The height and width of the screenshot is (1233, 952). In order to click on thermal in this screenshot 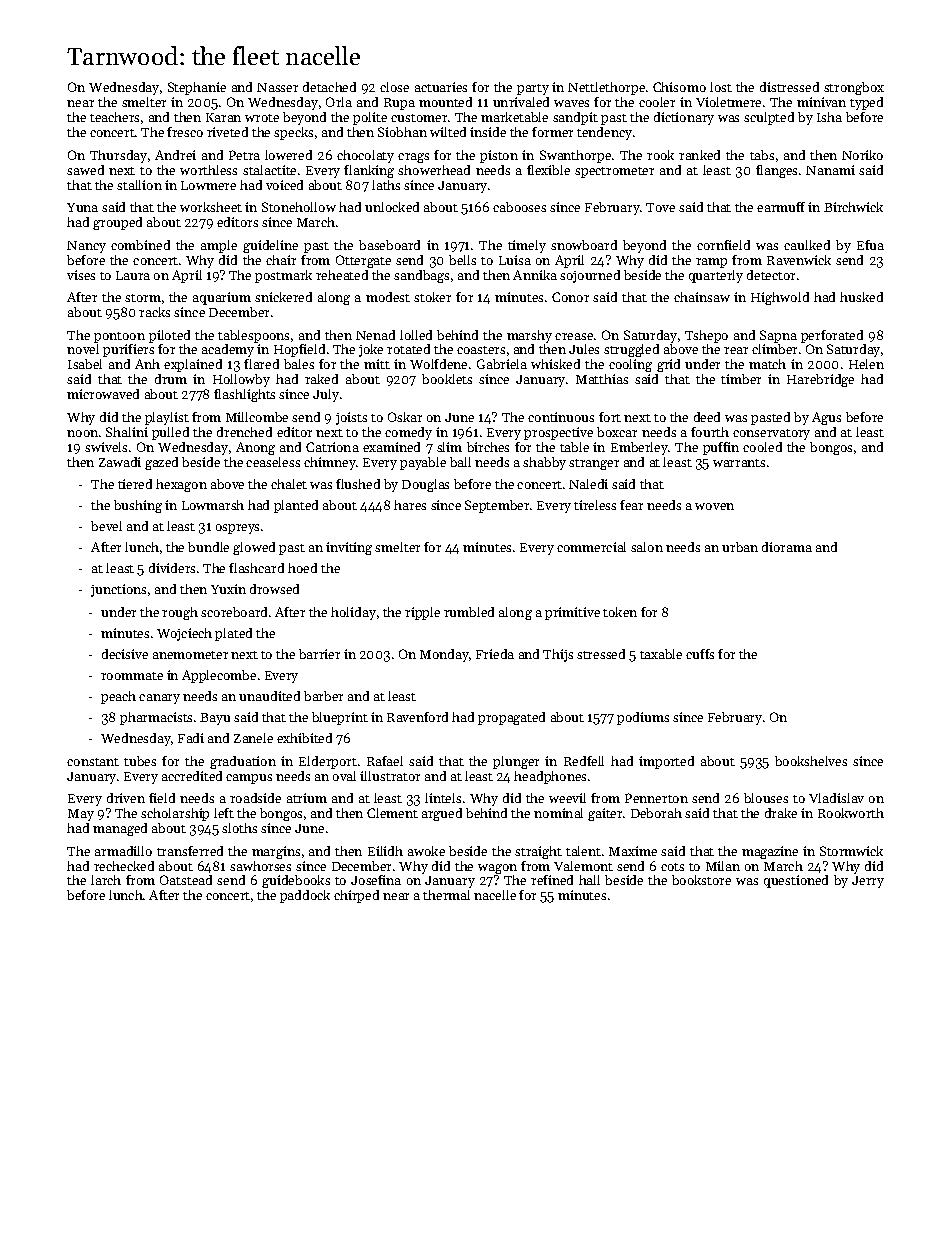, I will do `click(446, 895)`.
